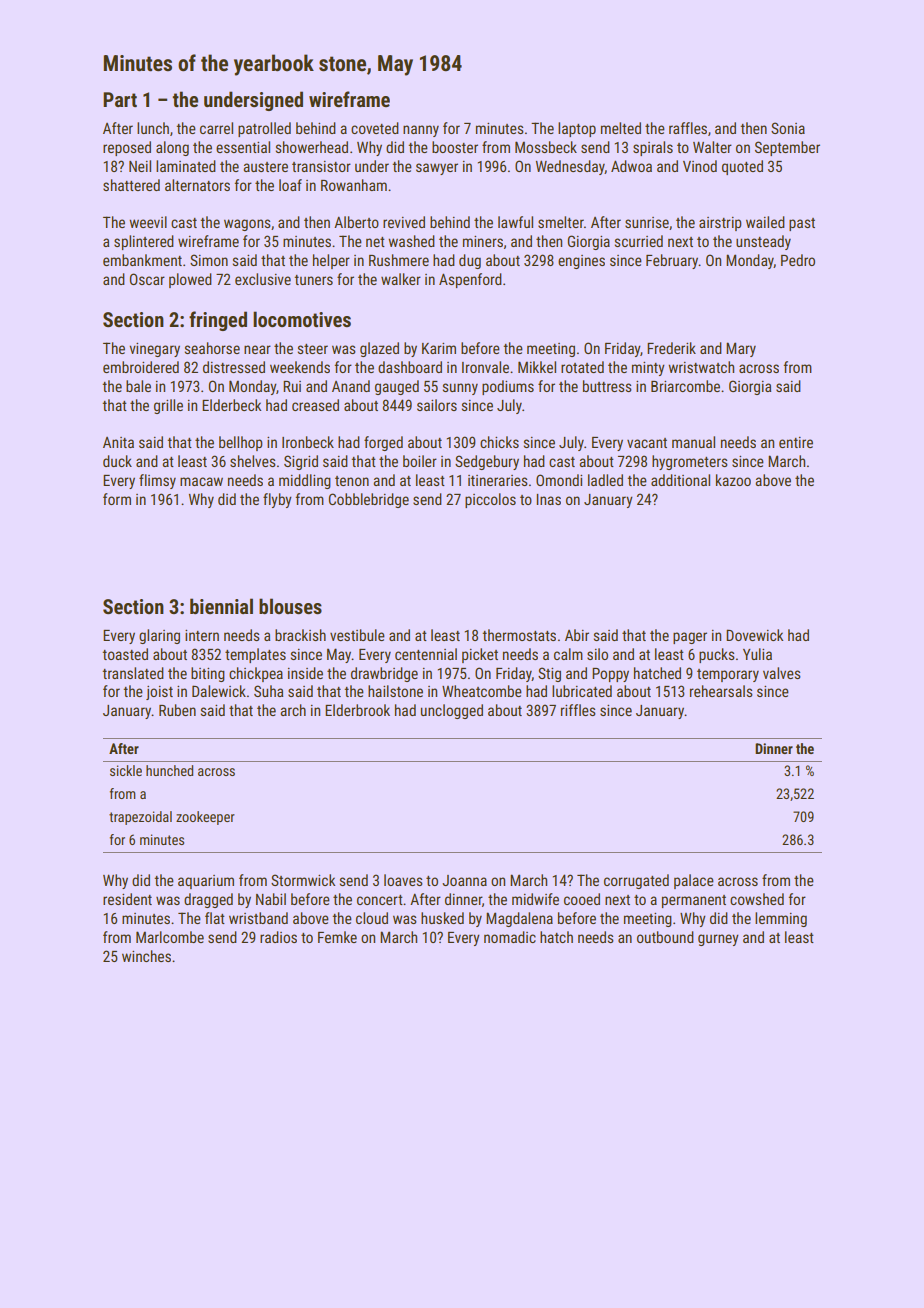  What do you see at coordinates (788, 128) in the page?
I see `Sonia` at bounding box center [788, 128].
